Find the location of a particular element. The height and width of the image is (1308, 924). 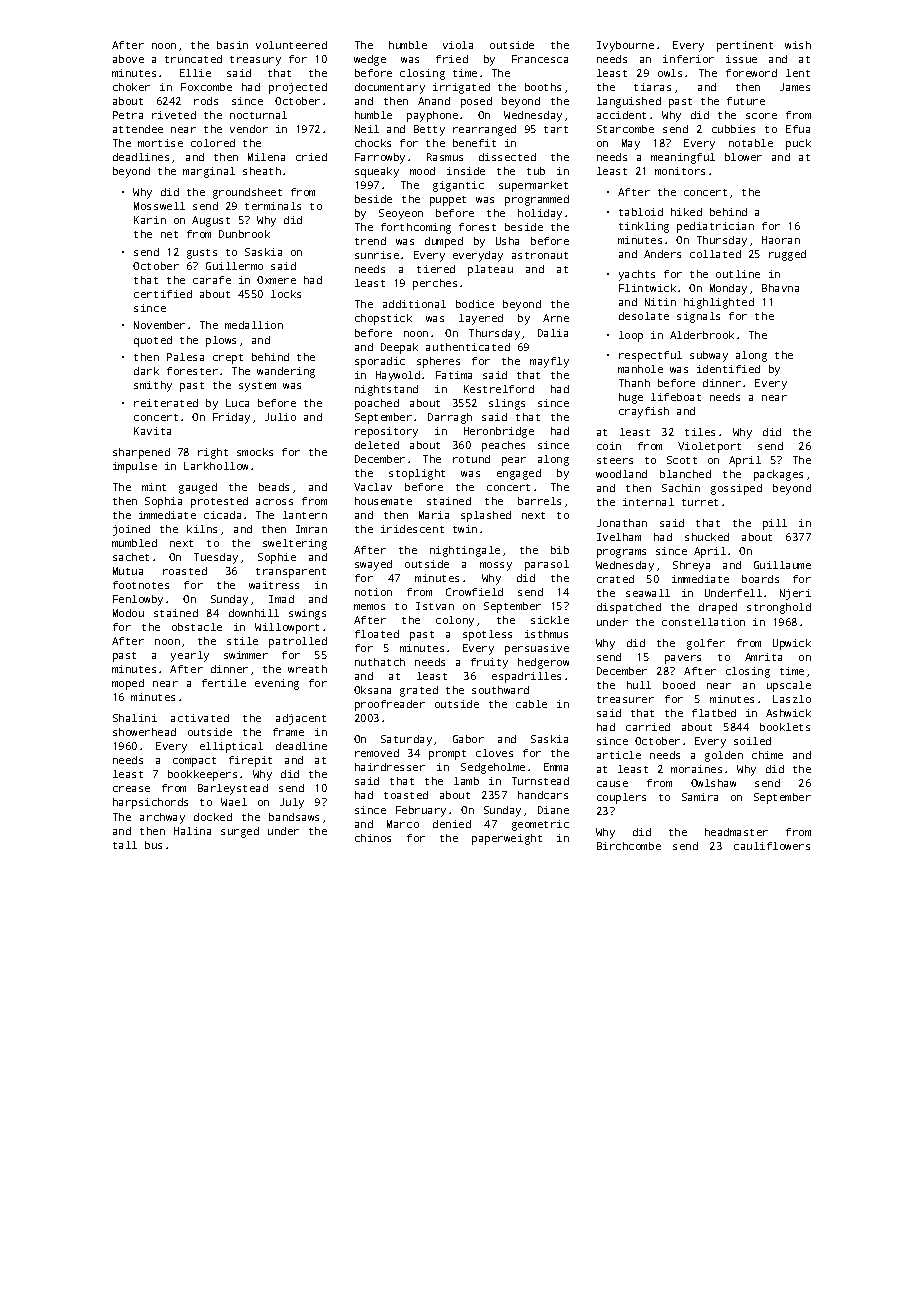

additional is located at coordinates (414, 304).
